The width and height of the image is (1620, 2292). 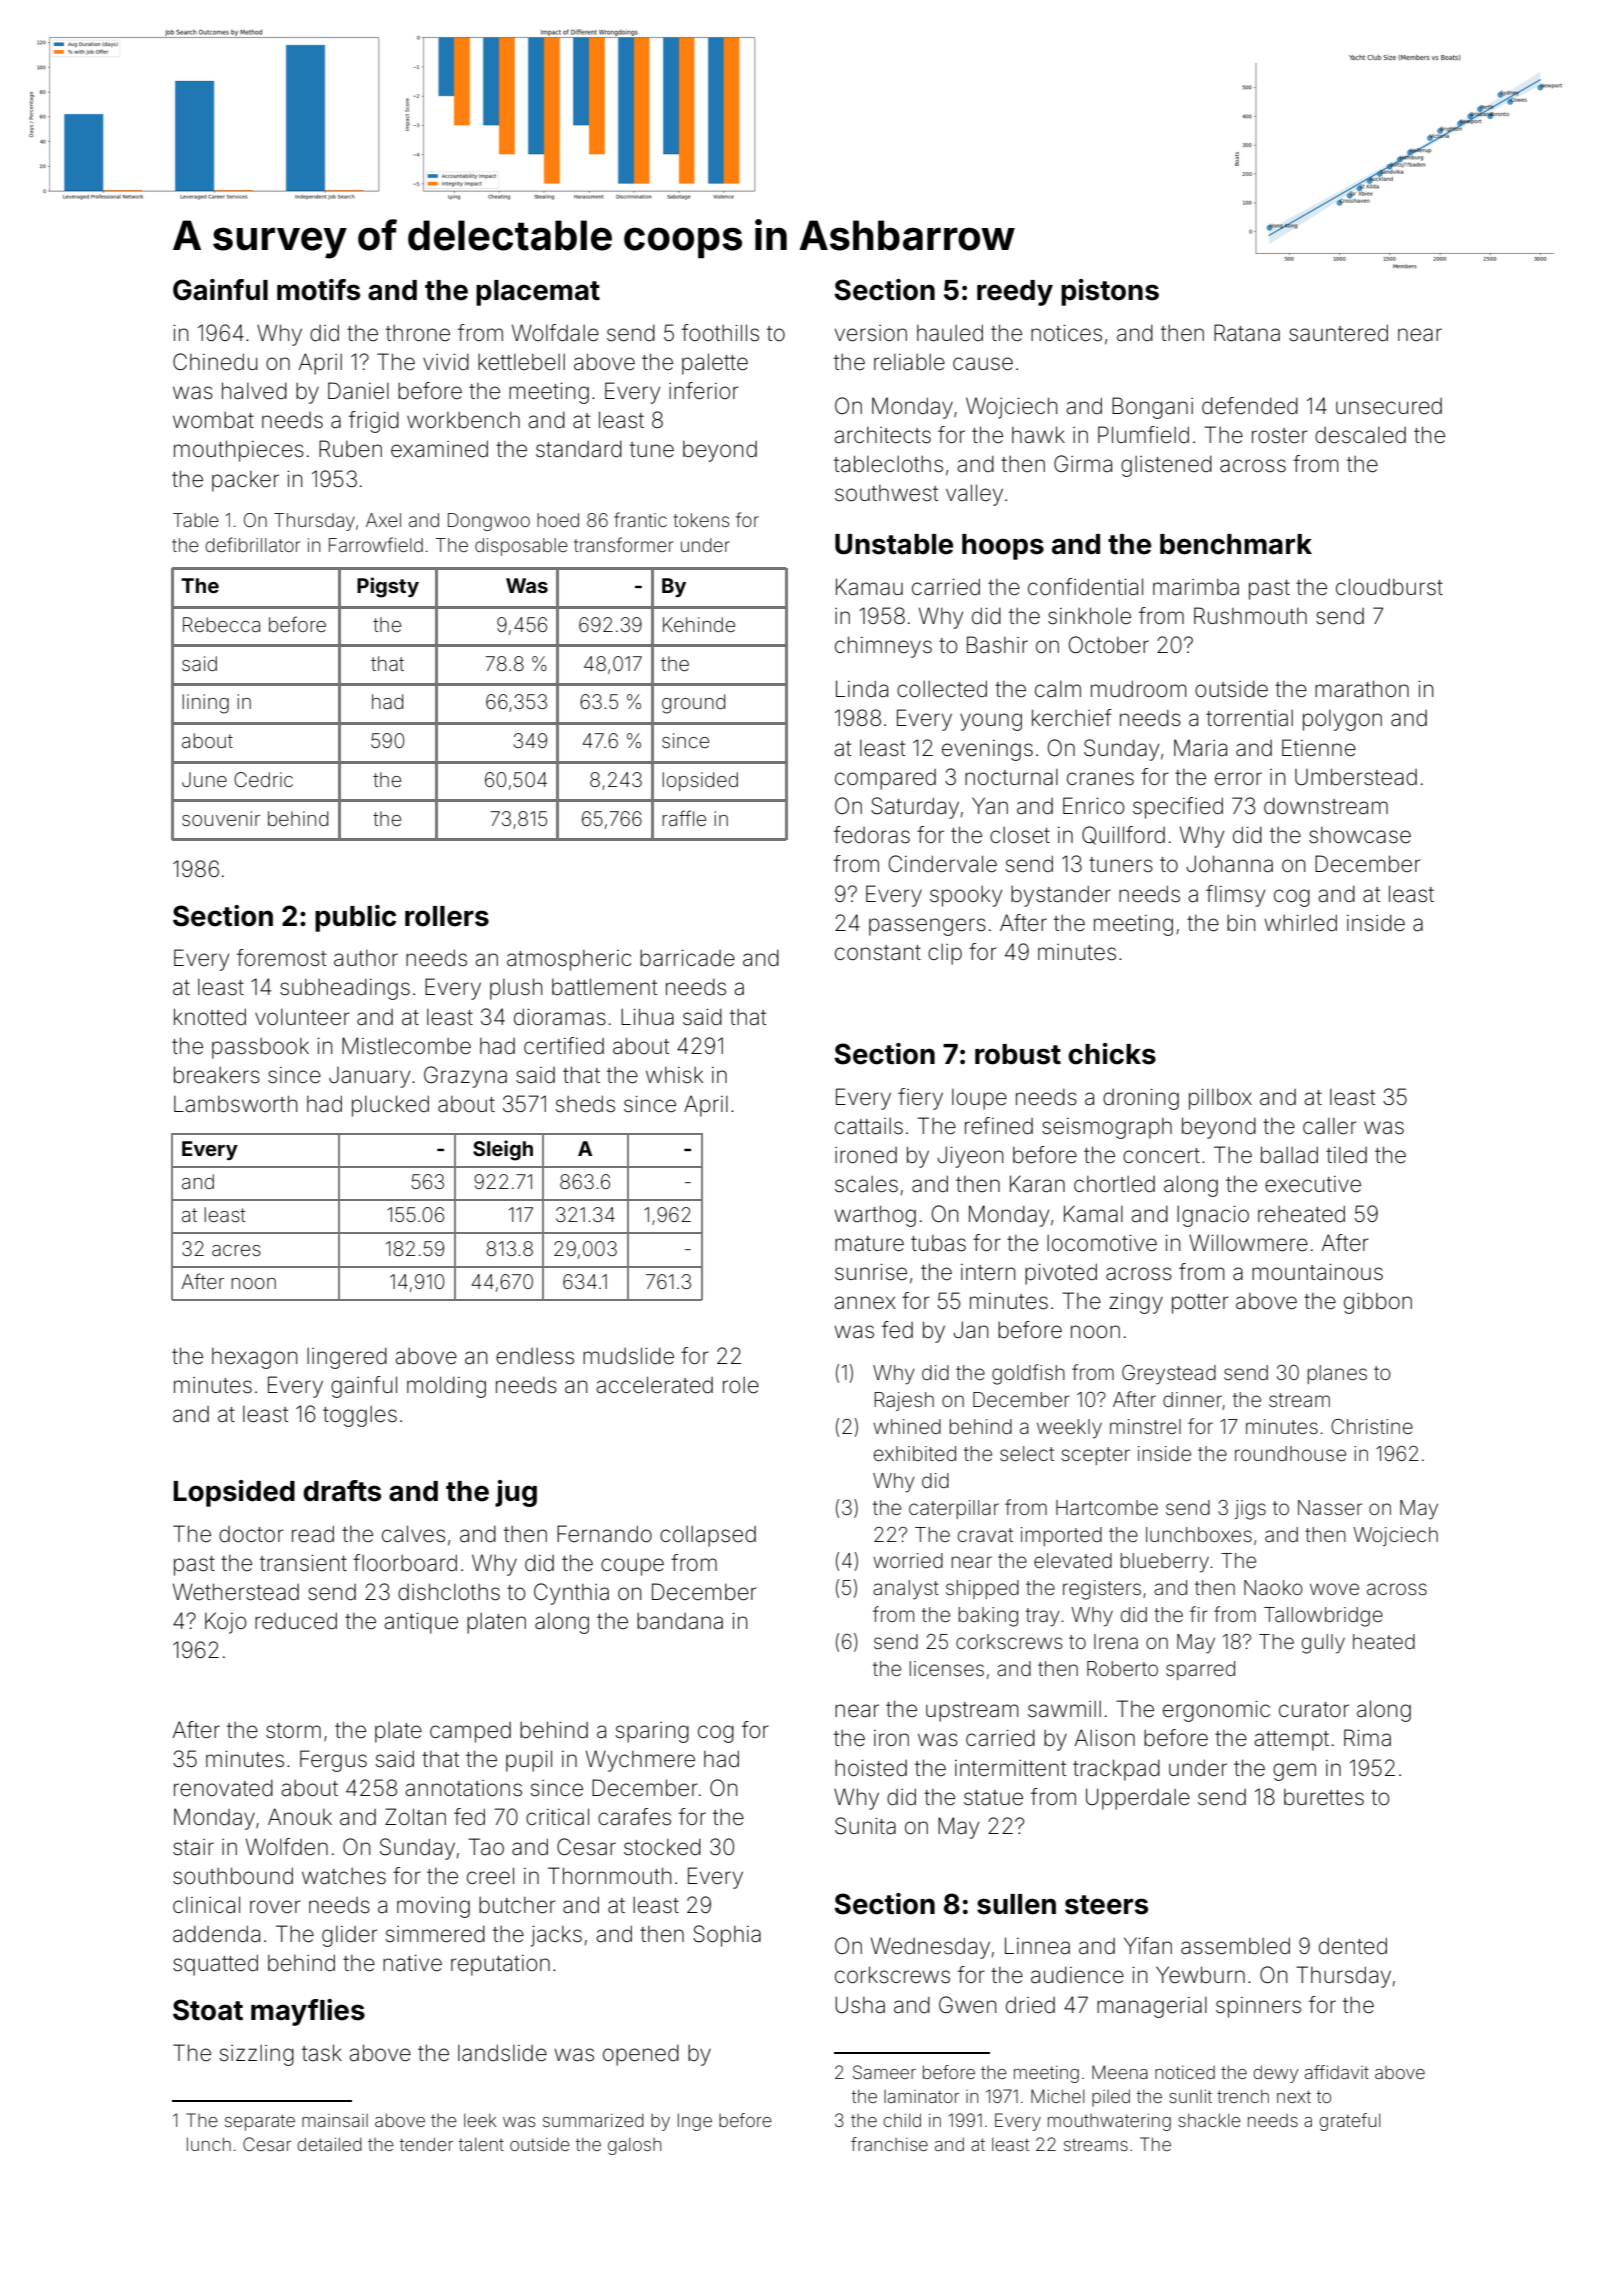 What do you see at coordinates (260, 2122) in the image?
I see `separate` at bounding box center [260, 2122].
